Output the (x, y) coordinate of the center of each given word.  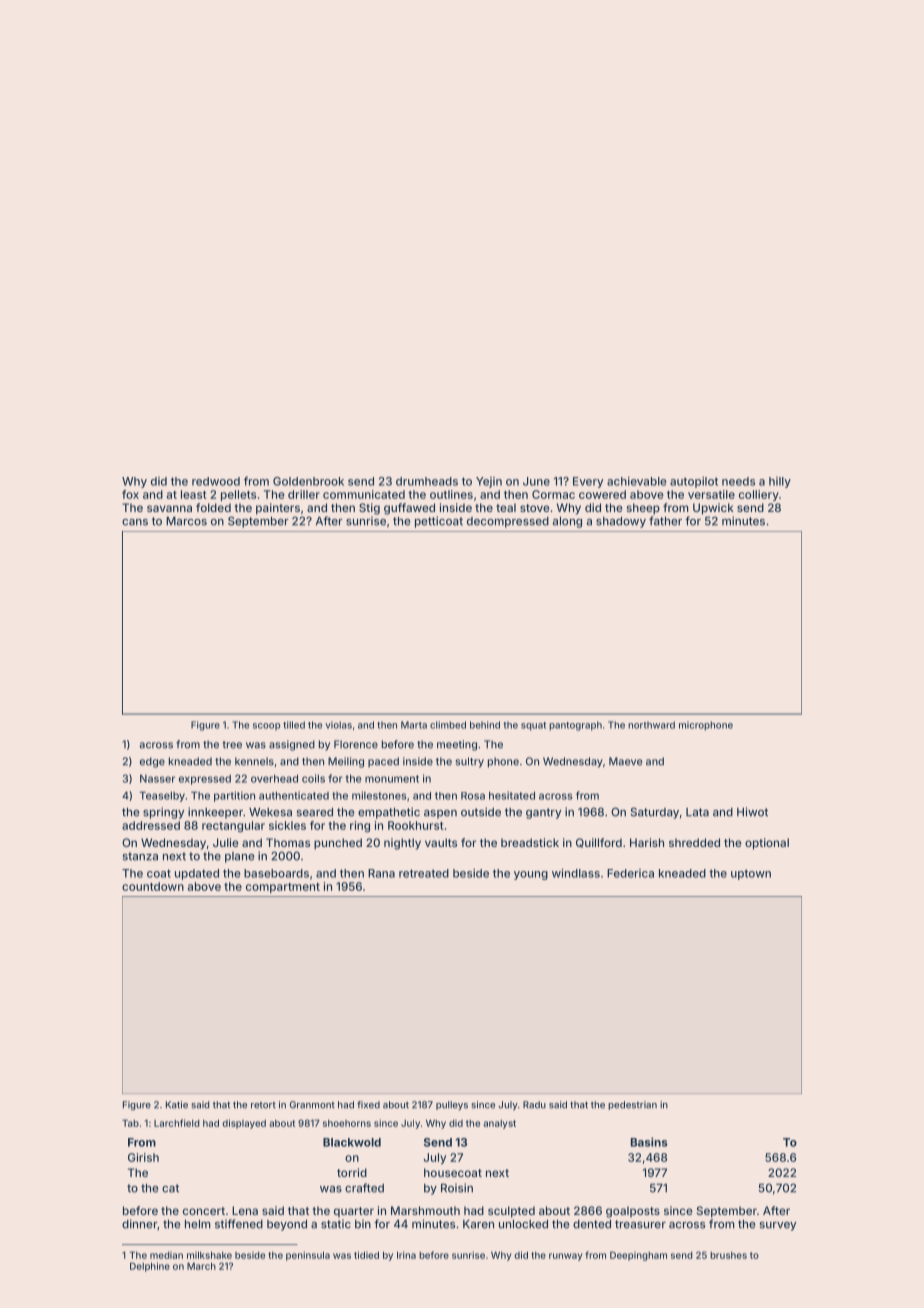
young (531, 875)
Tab (130, 1123)
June (536, 481)
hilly (780, 482)
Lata (697, 812)
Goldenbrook (308, 481)
